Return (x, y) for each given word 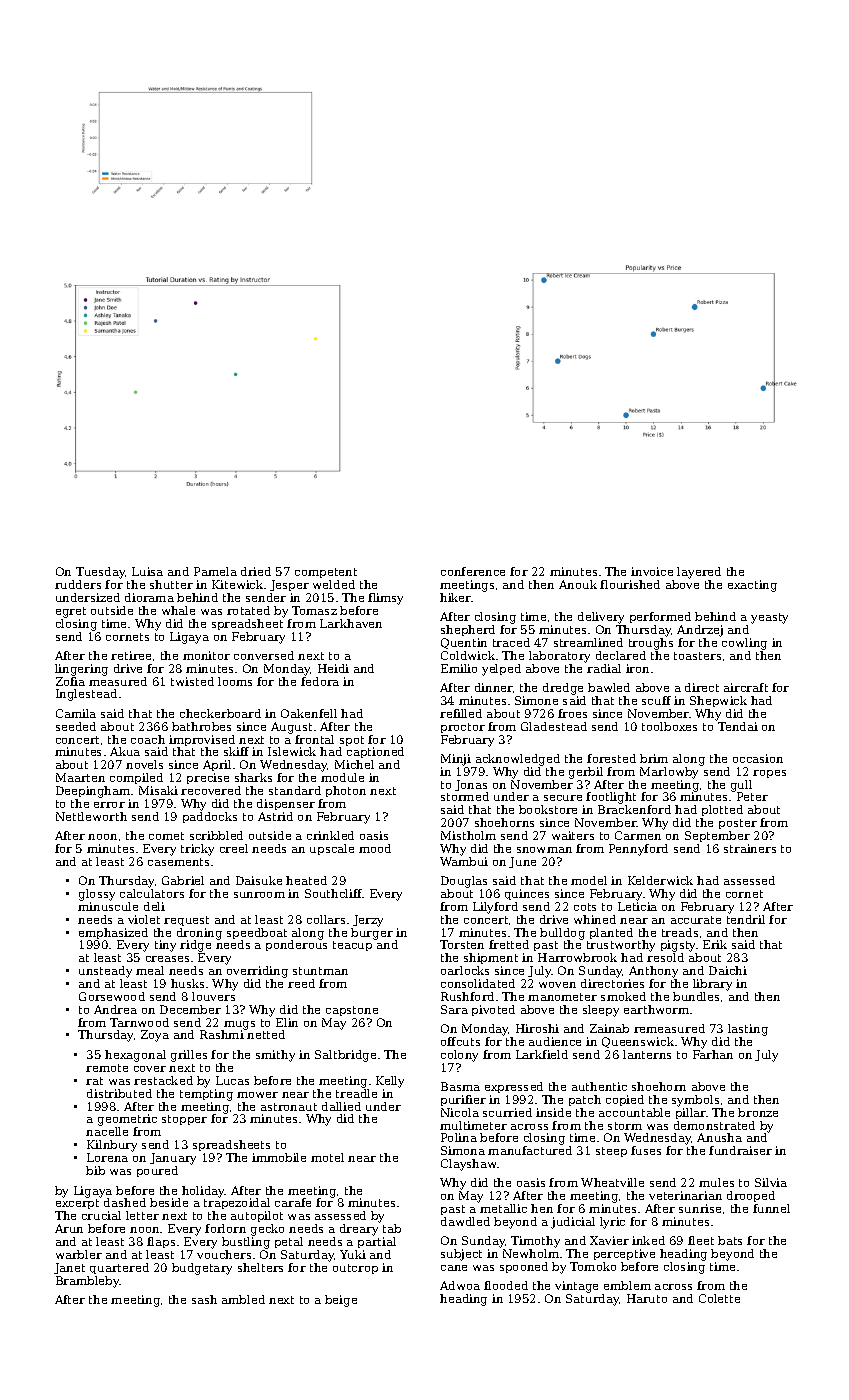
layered (699, 573)
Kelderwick (660, 880)
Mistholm (468, 835)
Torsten (462, 944)
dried (256, 571)
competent (326, 573)
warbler (79, 1254)
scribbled (216, 835)
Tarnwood (139, 1022)
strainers (750, 848)
